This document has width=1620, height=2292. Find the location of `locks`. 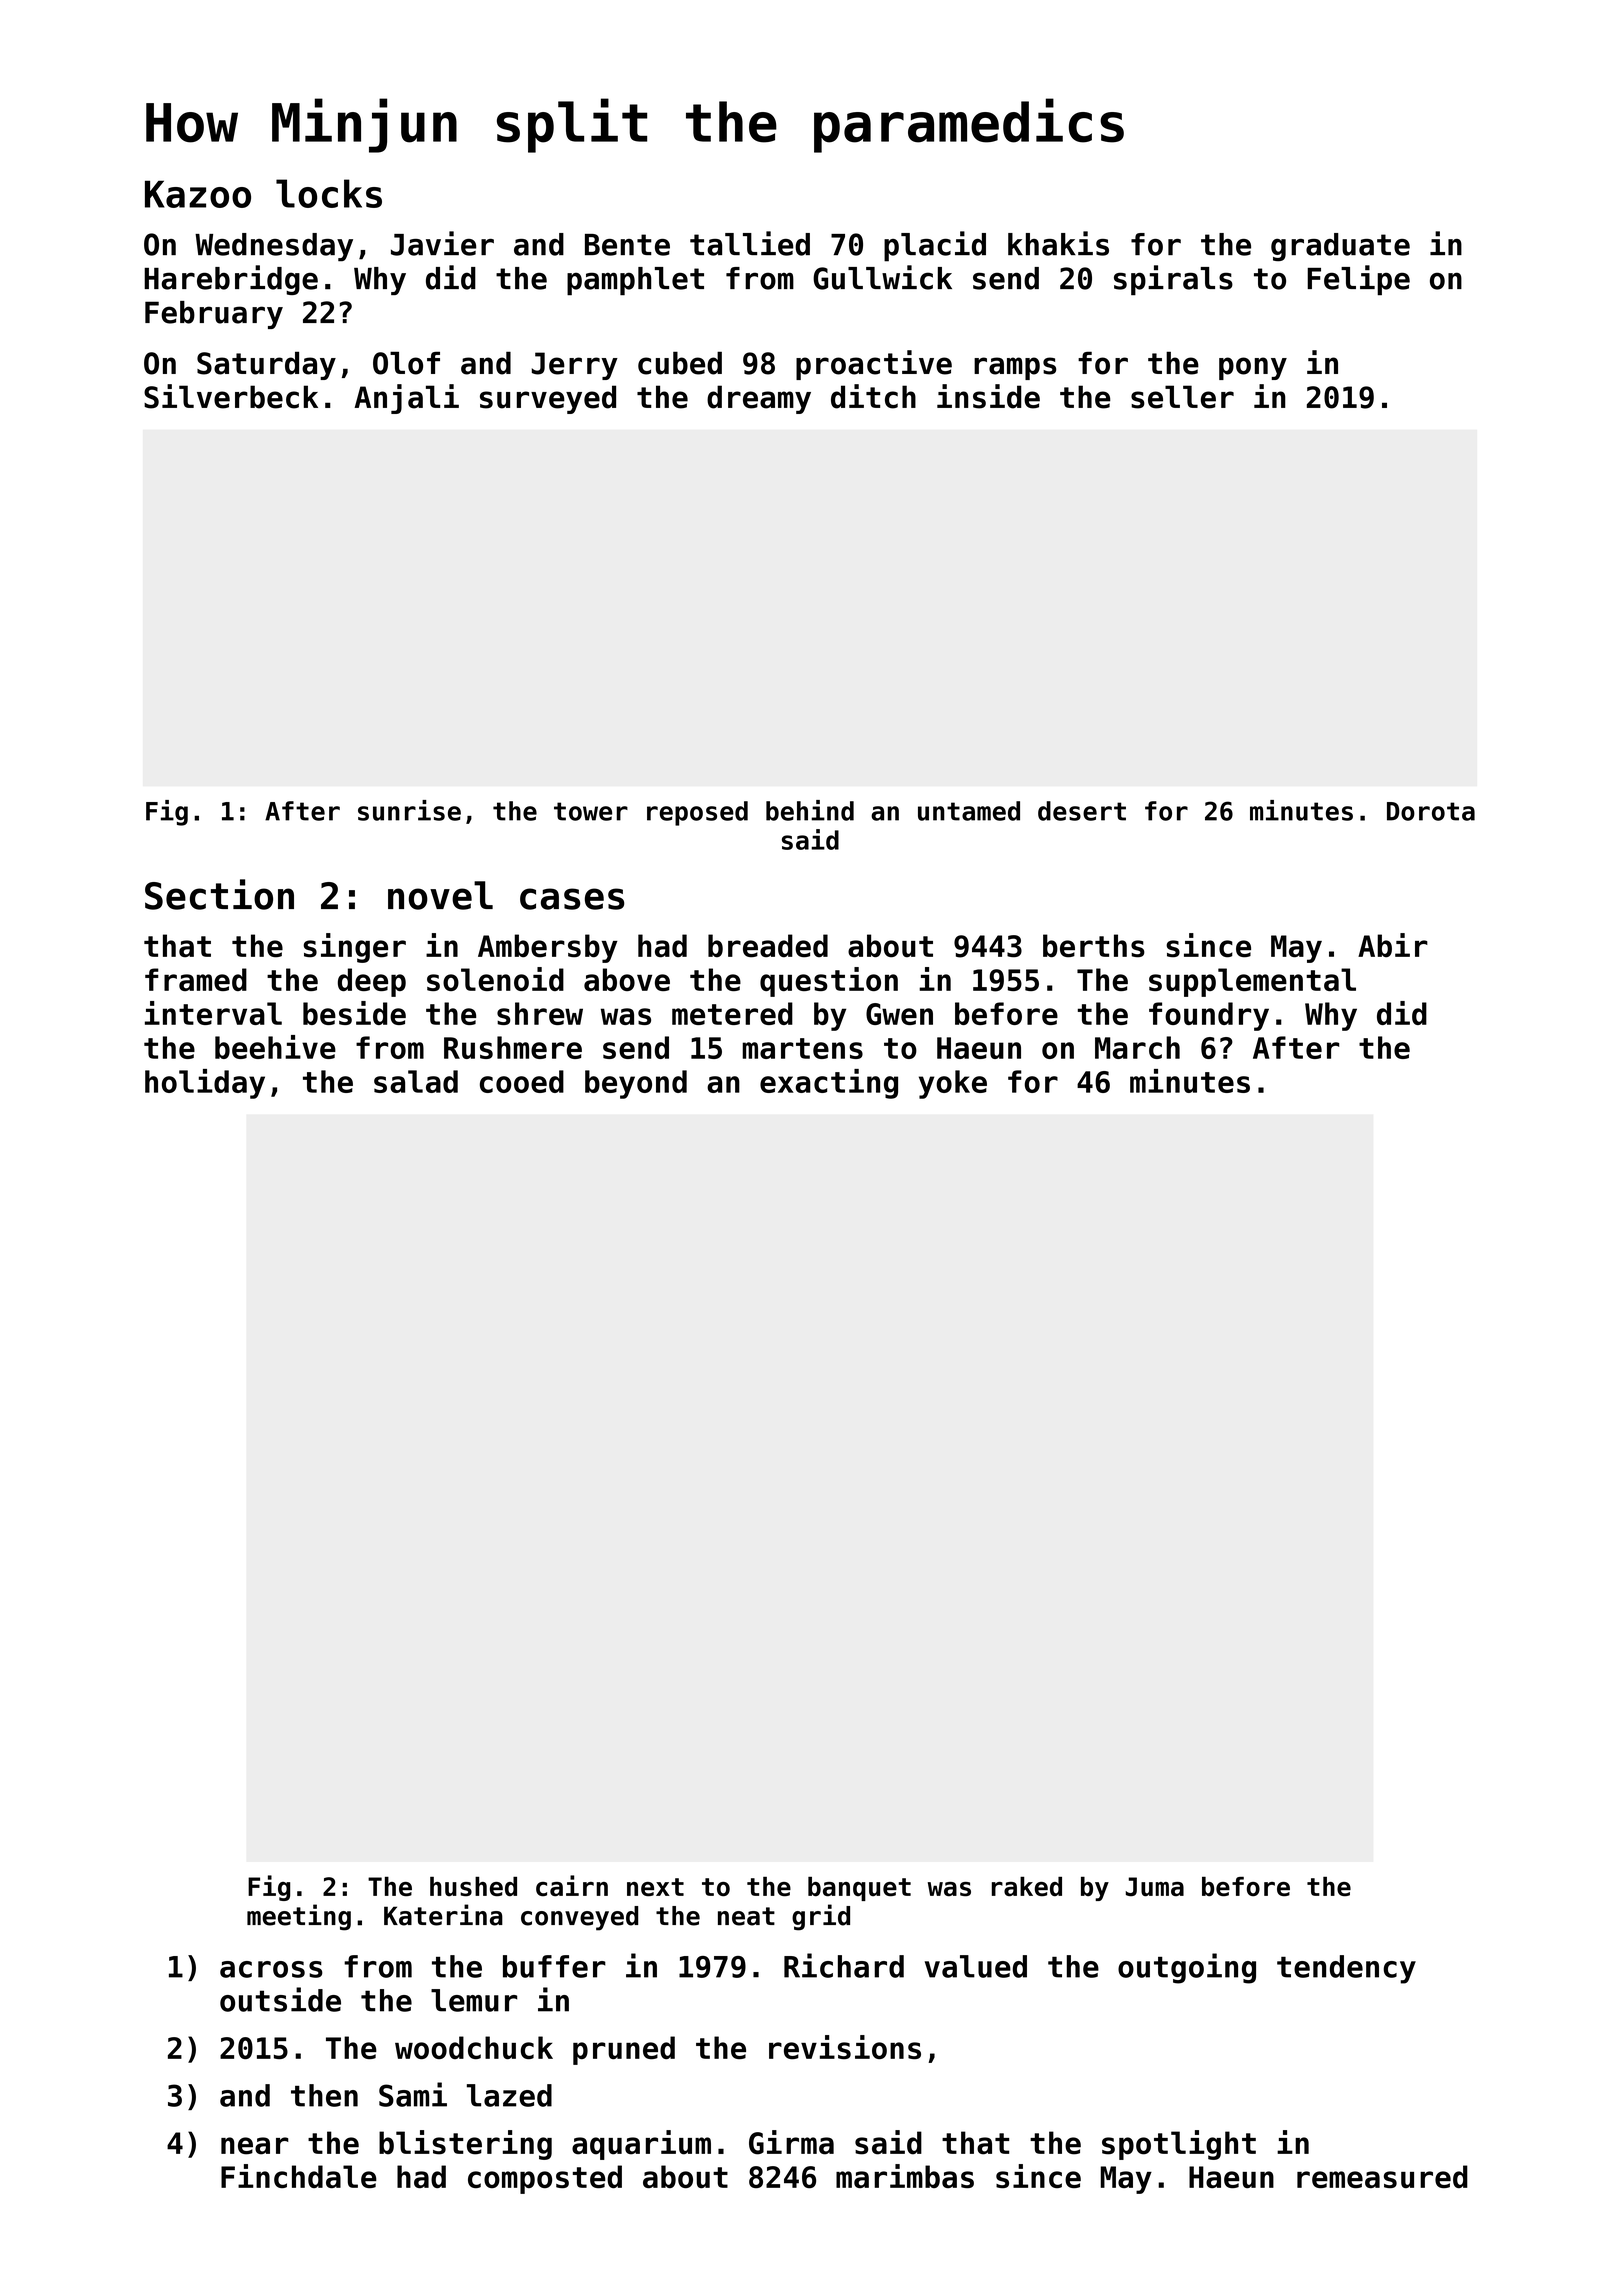

locks is located at coordinates (329, 193).
